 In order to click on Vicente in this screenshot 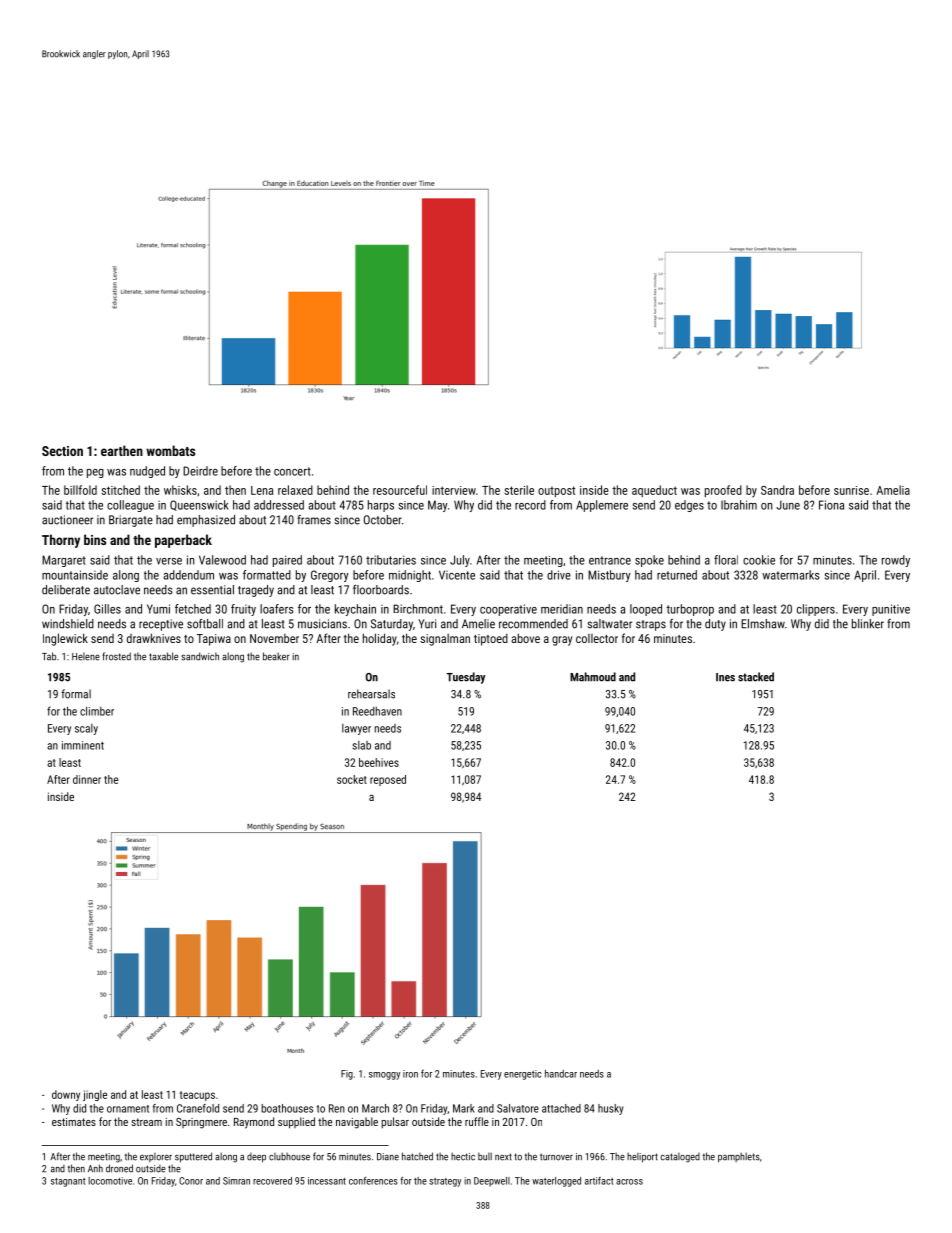, I will do `click(457, 575)`.
